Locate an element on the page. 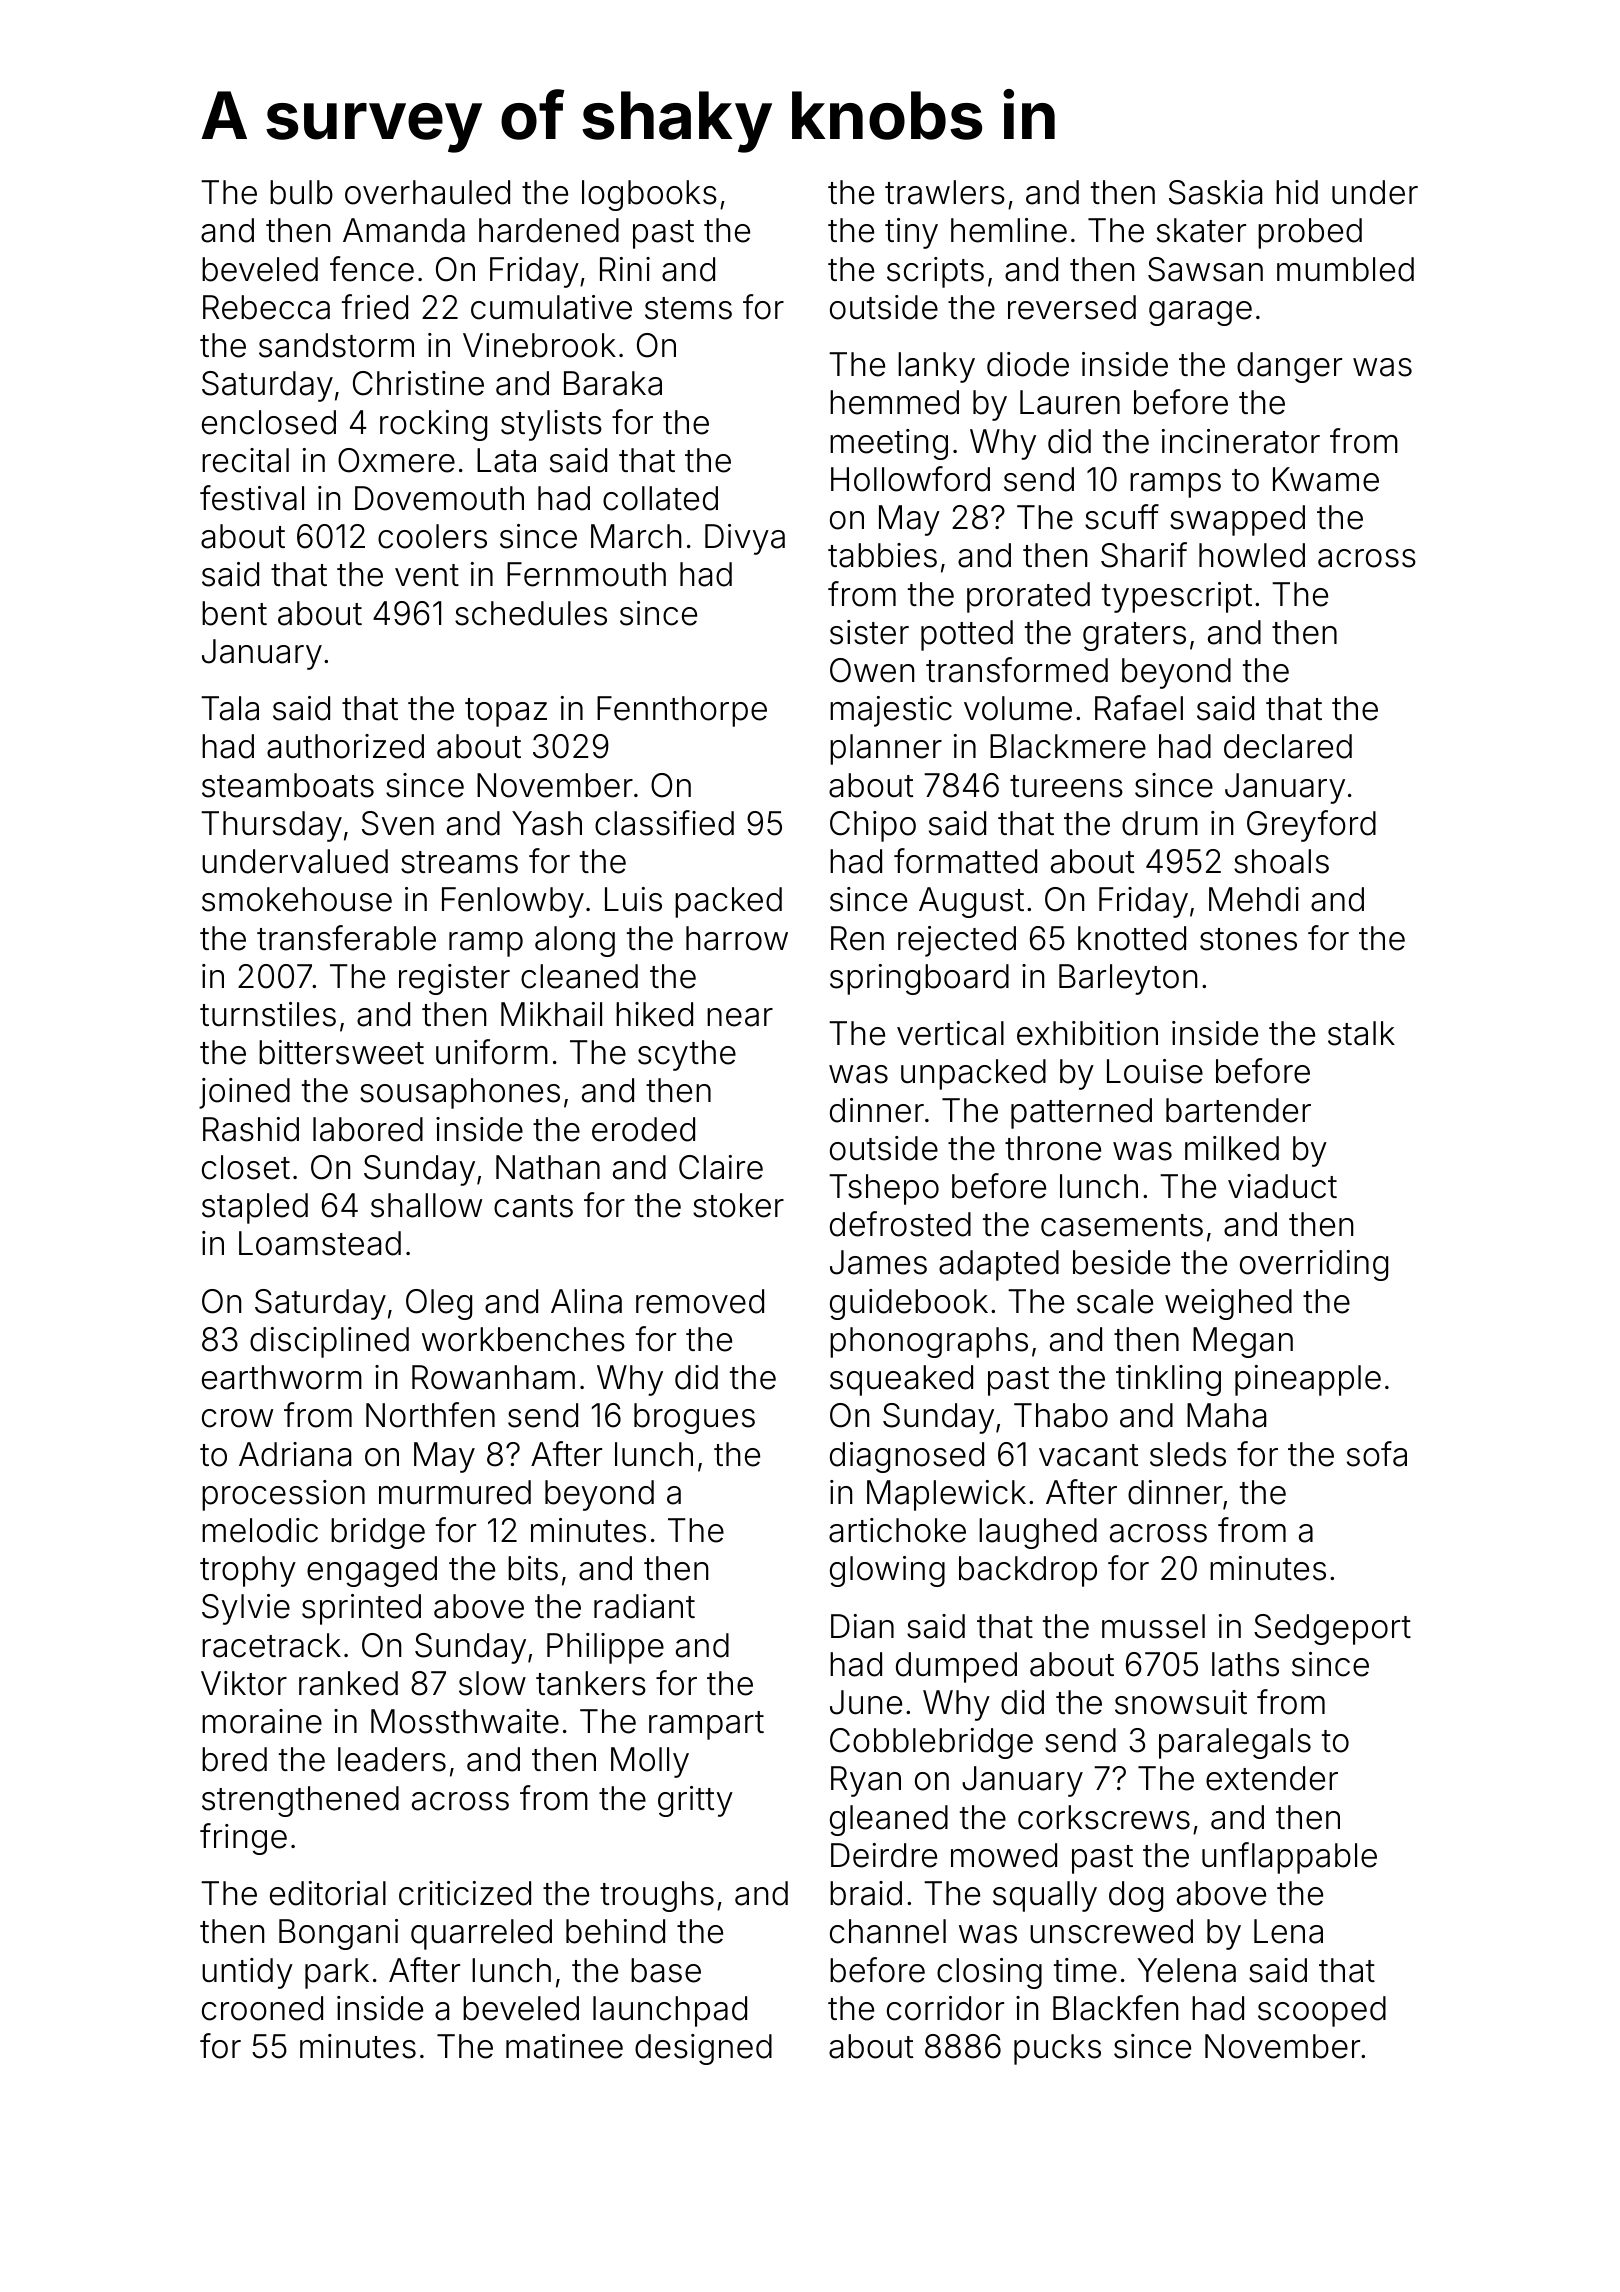 Image resolution: width=1620 pixels, height=2292 pixels. Christine is located at coordinates (418, 383).
